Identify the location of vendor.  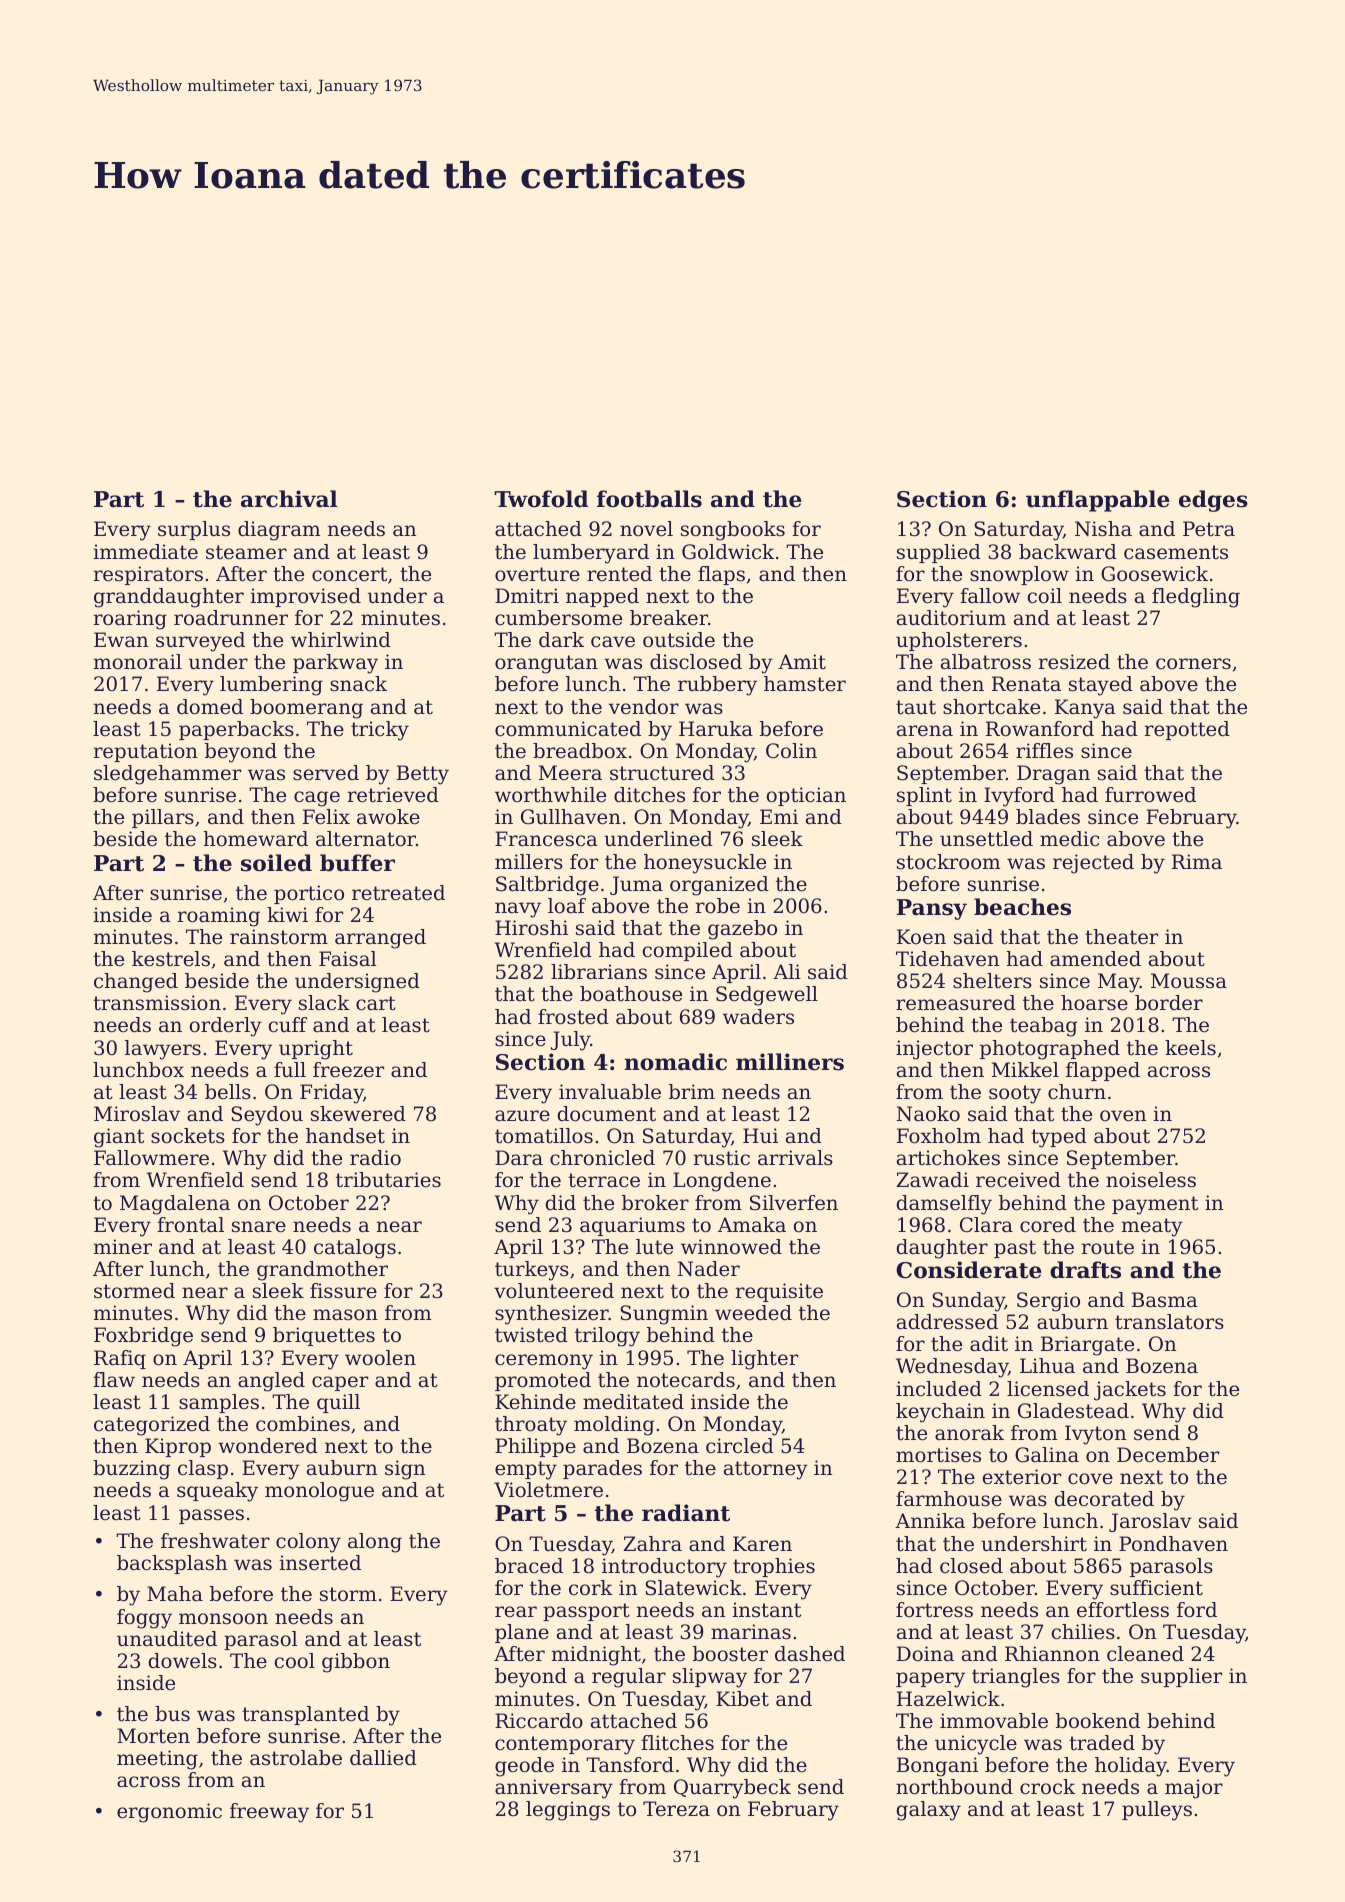
(644, 707).
